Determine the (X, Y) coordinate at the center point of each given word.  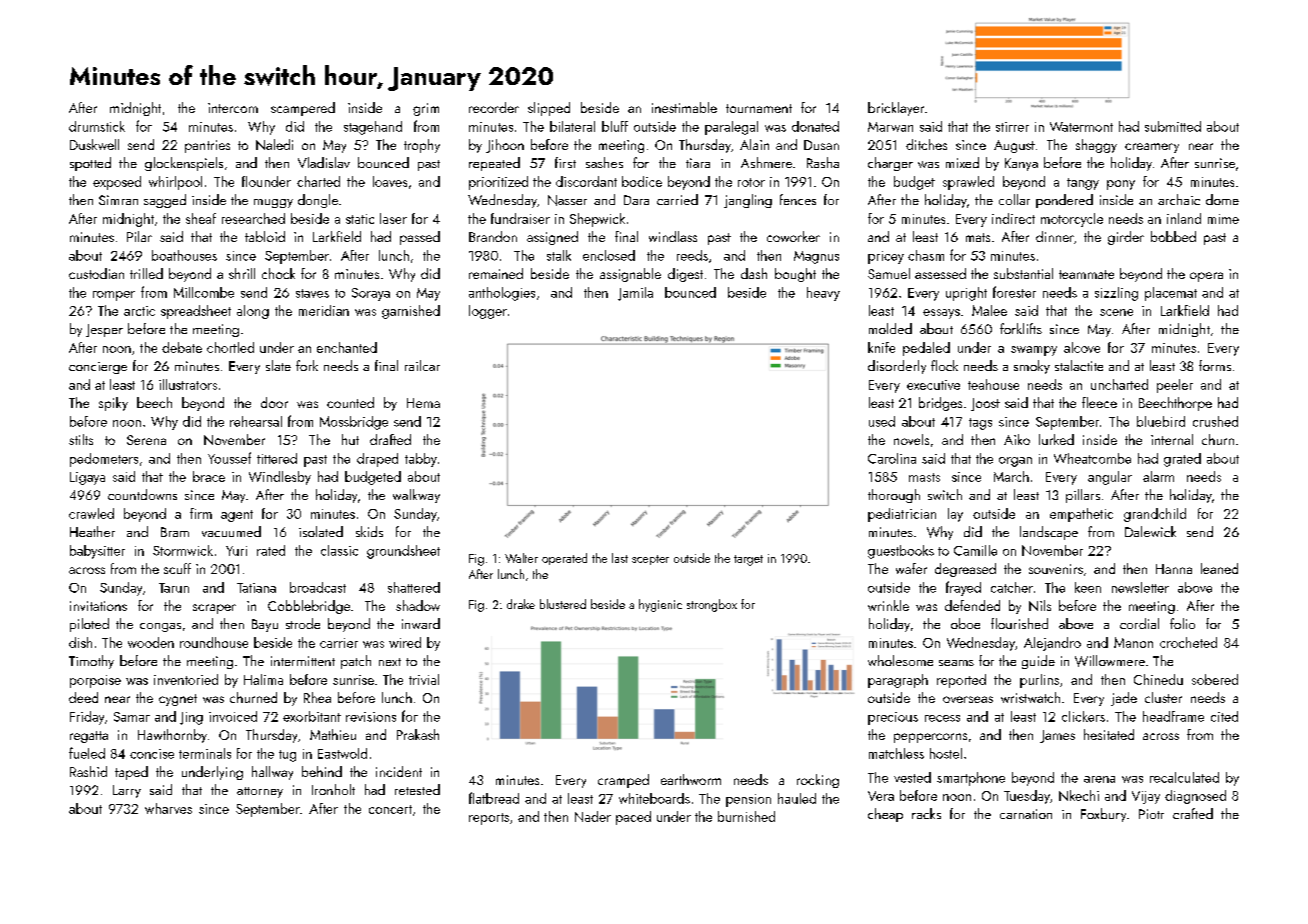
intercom (233, 108)
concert (390, 809)
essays (941, 314)
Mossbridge (354, 423)
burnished (746, 816)
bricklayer (896, 109)
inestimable (684, 107)
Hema (423, 403)
